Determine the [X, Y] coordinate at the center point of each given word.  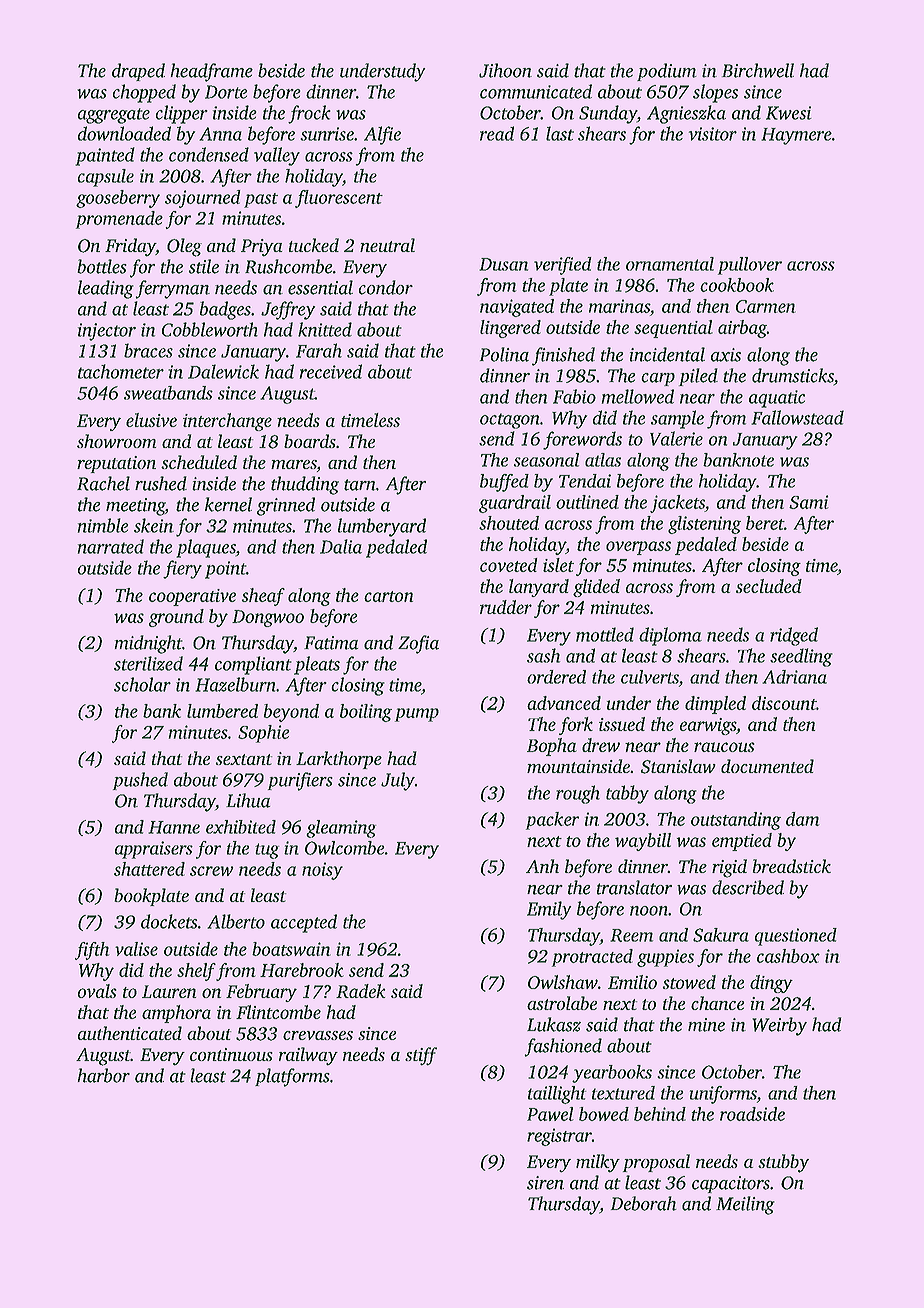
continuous [231, 1054]
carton [388, 596]
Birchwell [758, 70]
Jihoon [505, 70]
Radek [361, 991]
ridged [794, 636]
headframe [212, 72]
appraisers [154, 850]
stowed [689, 982]
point [225, 570]
